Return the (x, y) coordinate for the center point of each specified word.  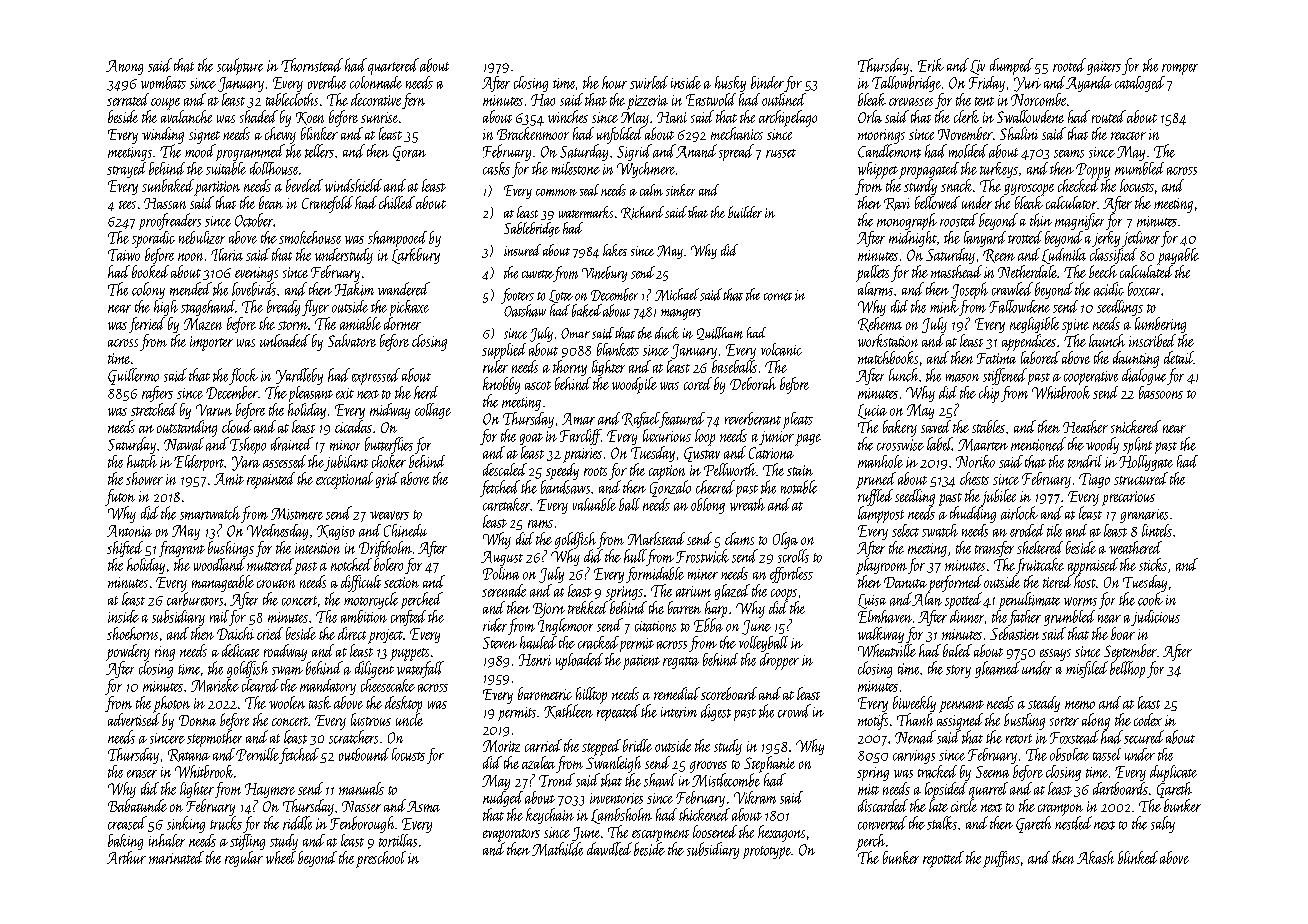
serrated (128, 99)
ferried (147, 325)
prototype (767, 852)
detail (1179, 357)
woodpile (634, 385)
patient (641, 662)
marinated (176, 857)
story (958, 671)
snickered (1136, 426)
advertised (134, 719)
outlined (784, 99)
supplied (504, 351)
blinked (1138, 857)
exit (345, 393)
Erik (931, 65)
